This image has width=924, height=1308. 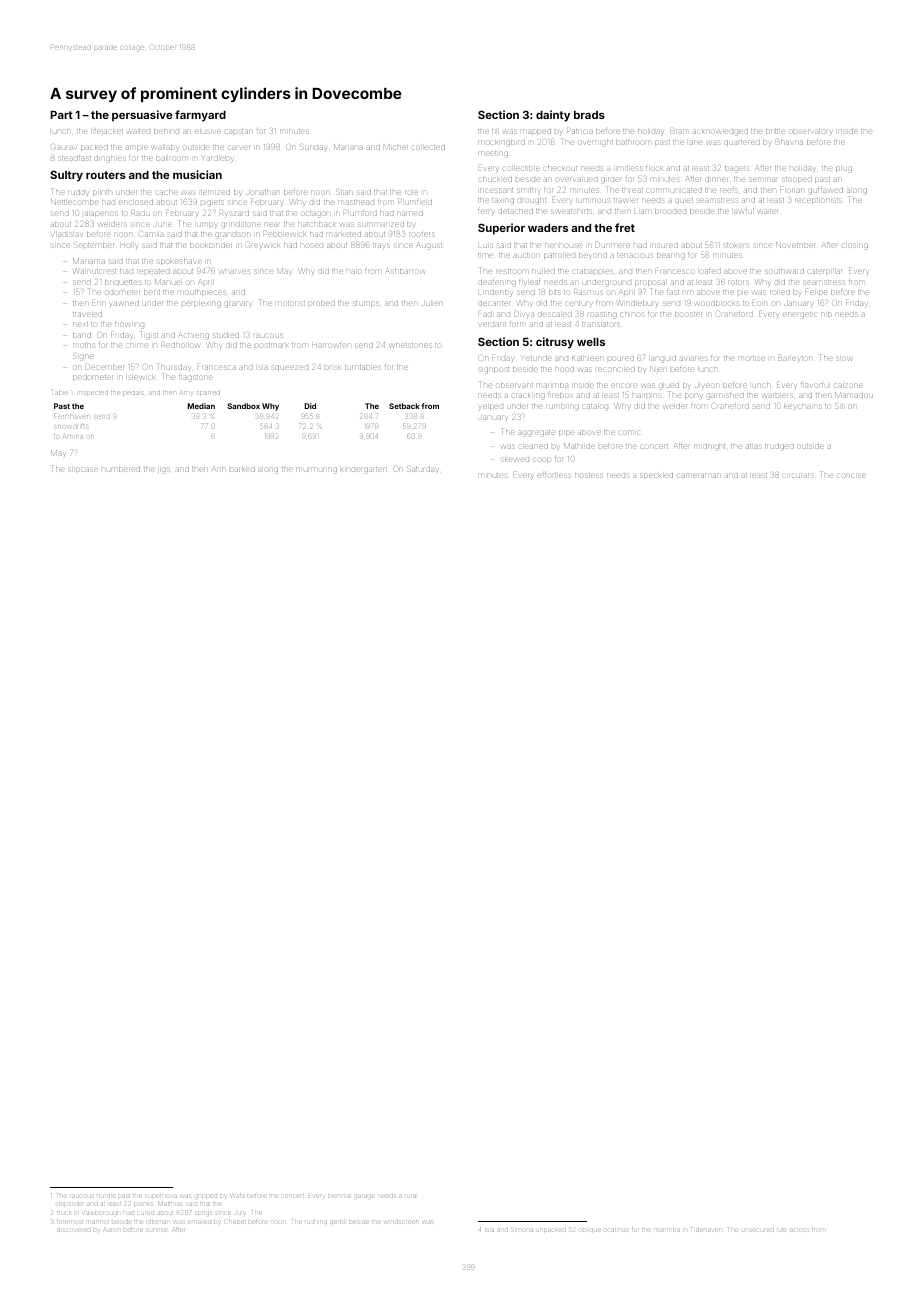 What do you see at coordinates (200, 116) in the image?
I see `farmyard` at bounding box center [200, 116].
